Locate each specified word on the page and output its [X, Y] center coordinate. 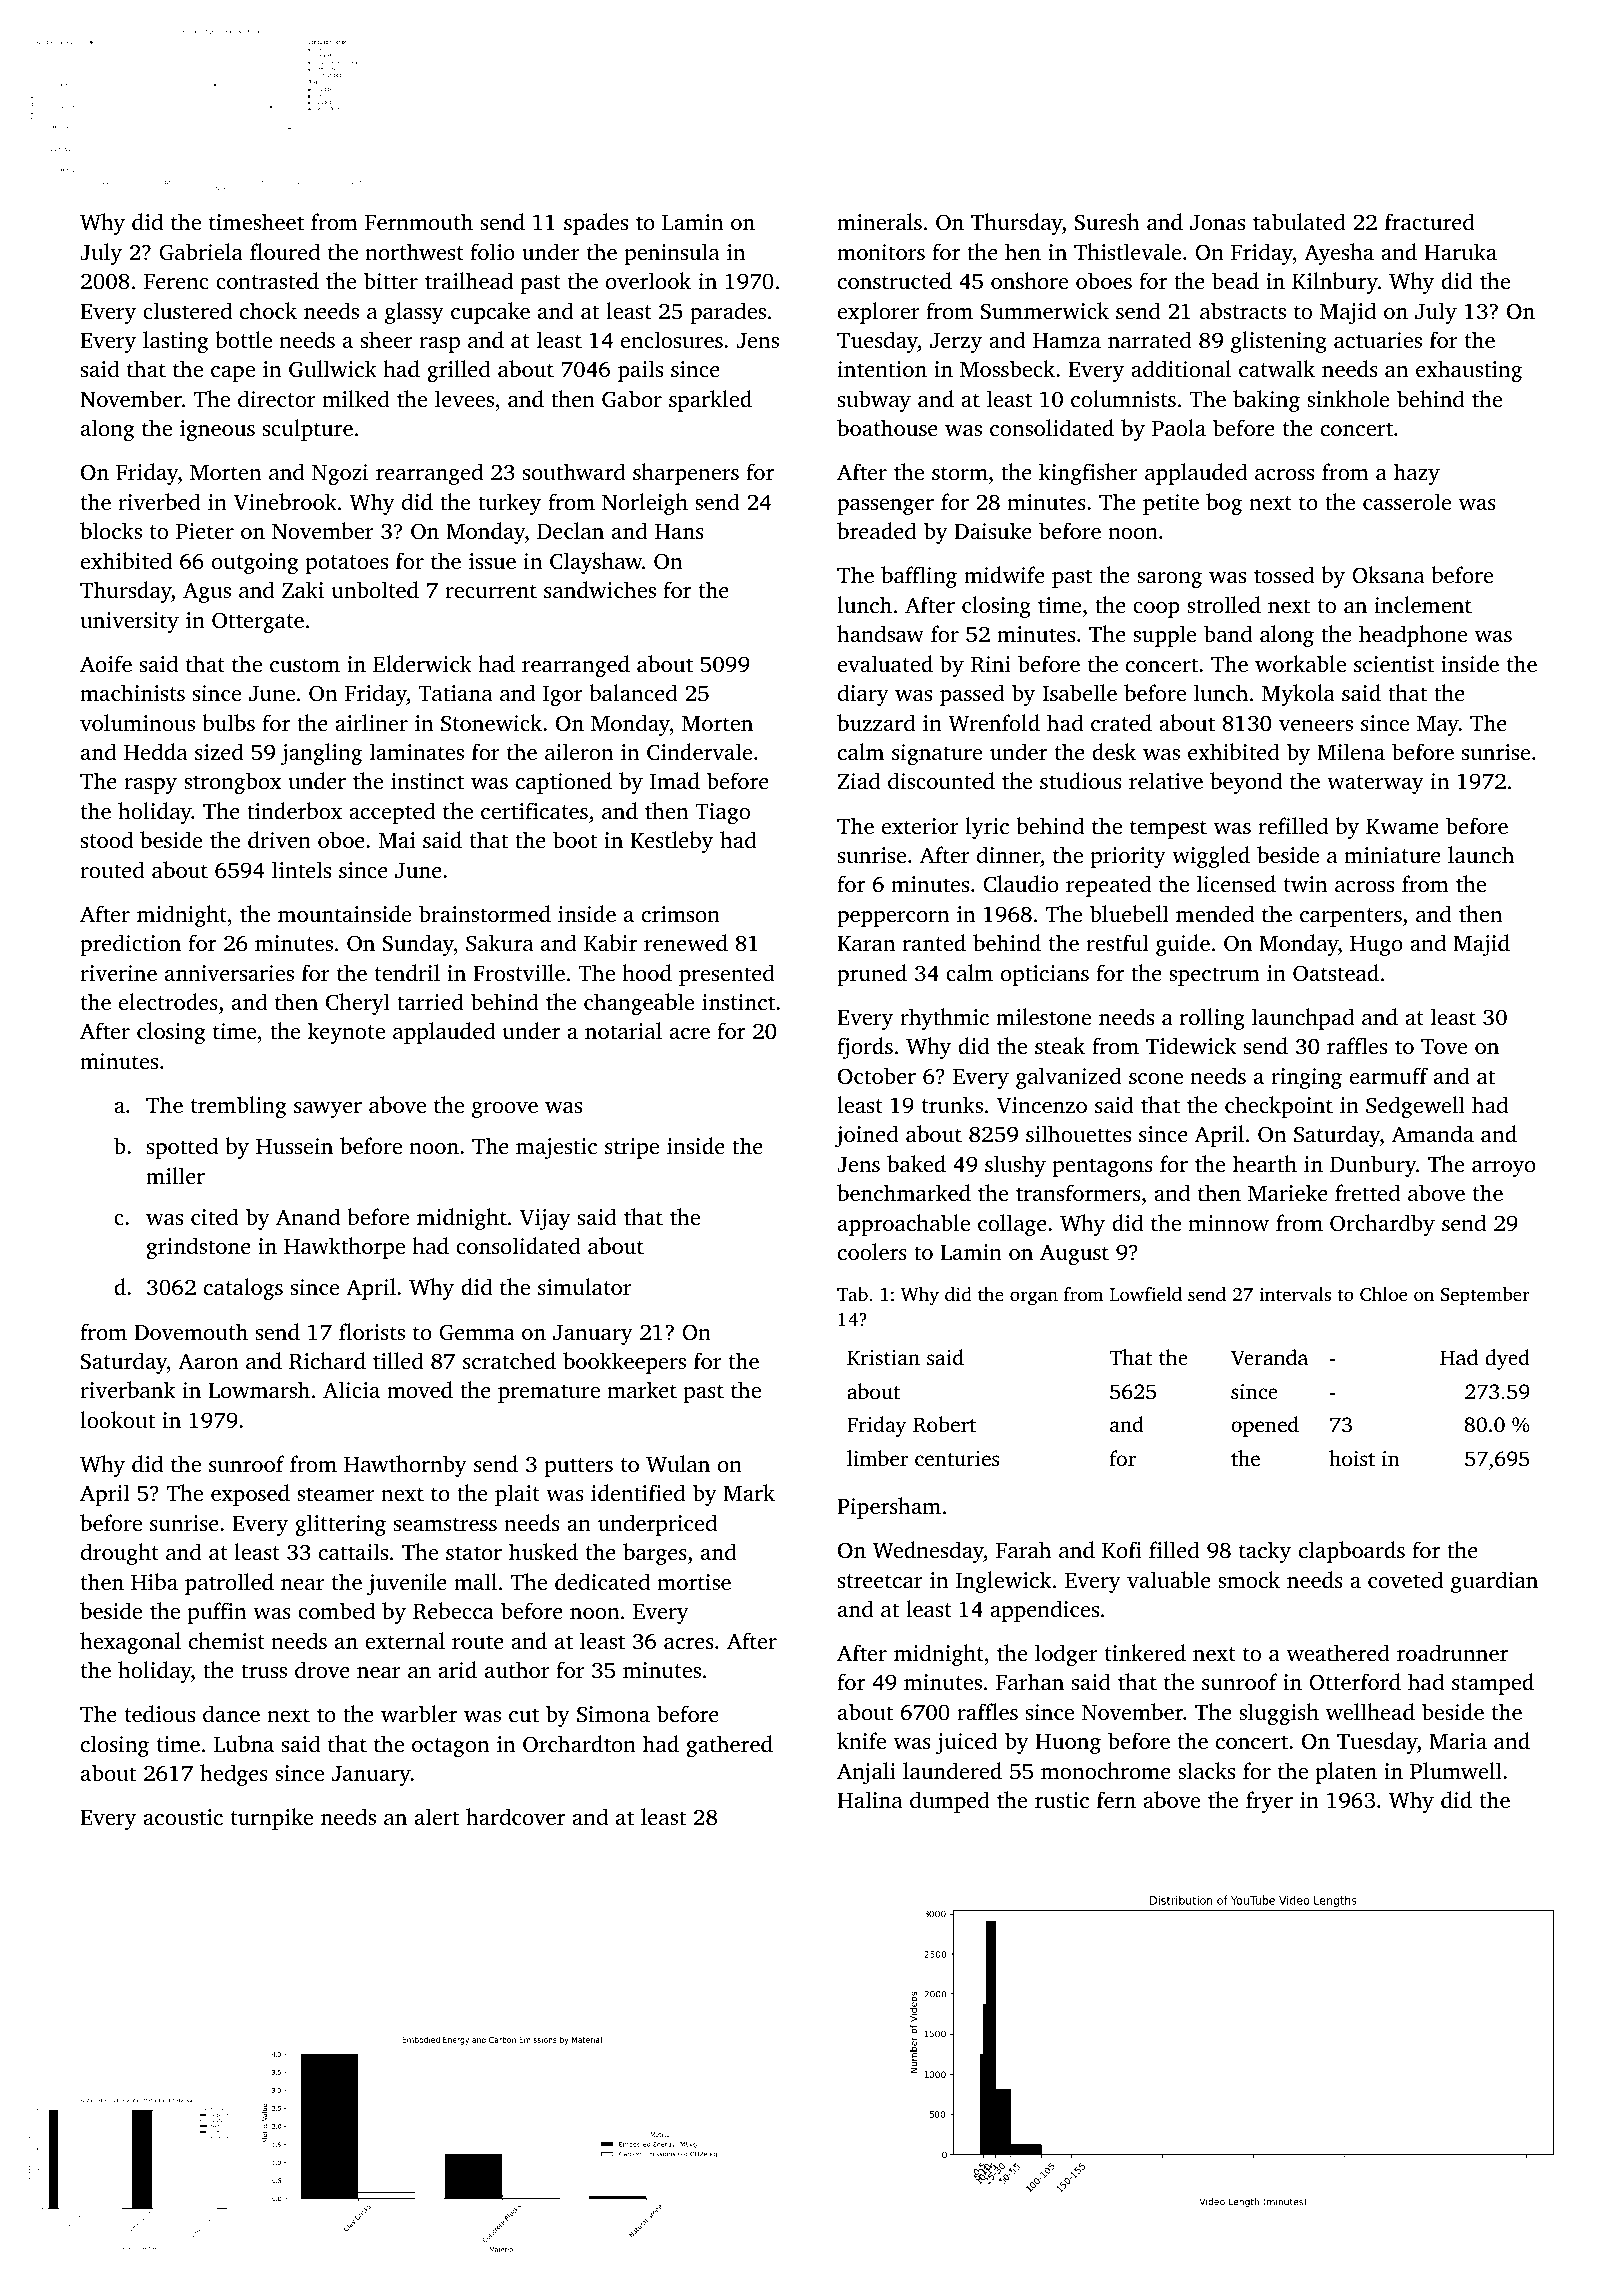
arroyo [1504, 1169]
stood [107, 839]
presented [727, 975]
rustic [1062, 1800]
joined [867, 1136]
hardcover [515, 1816]
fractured [1430, 221]
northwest [414, 251]
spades [596, 224]
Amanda [1433, 1133]
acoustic [183, 1817]
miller [175, 1175]
